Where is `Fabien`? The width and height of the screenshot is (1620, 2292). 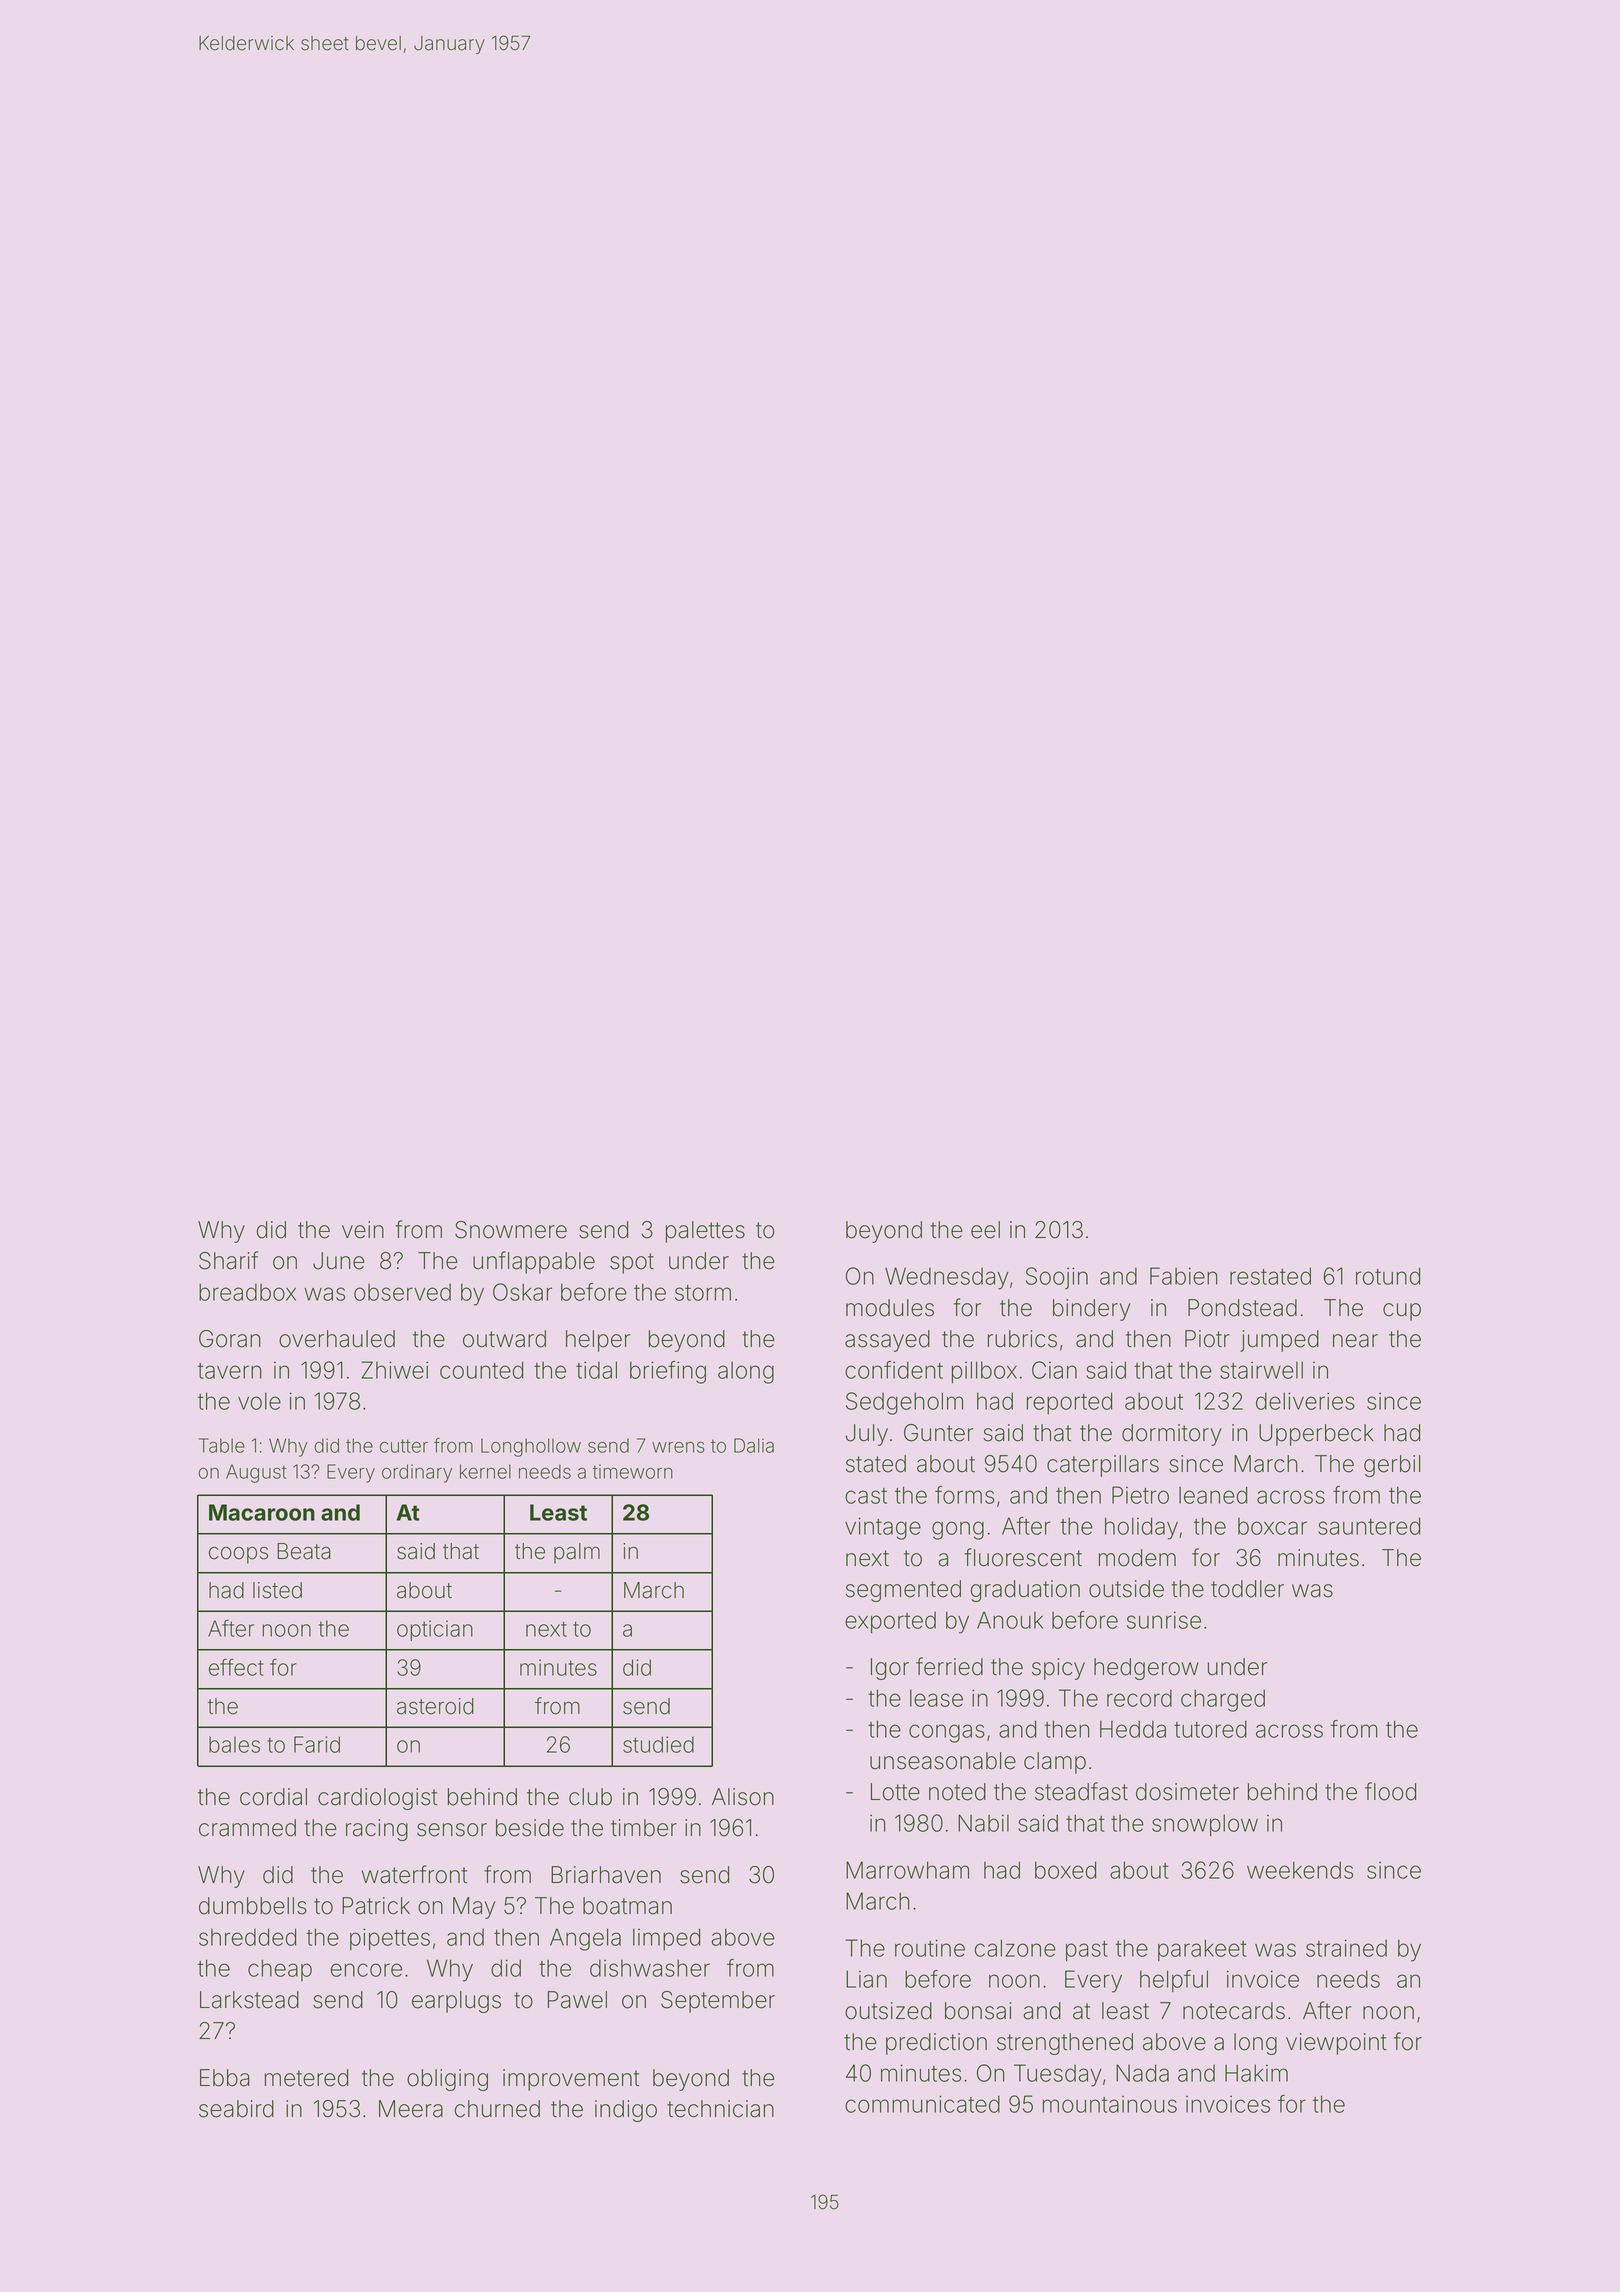
Fabien is located at coordinates (1184, 1276).
